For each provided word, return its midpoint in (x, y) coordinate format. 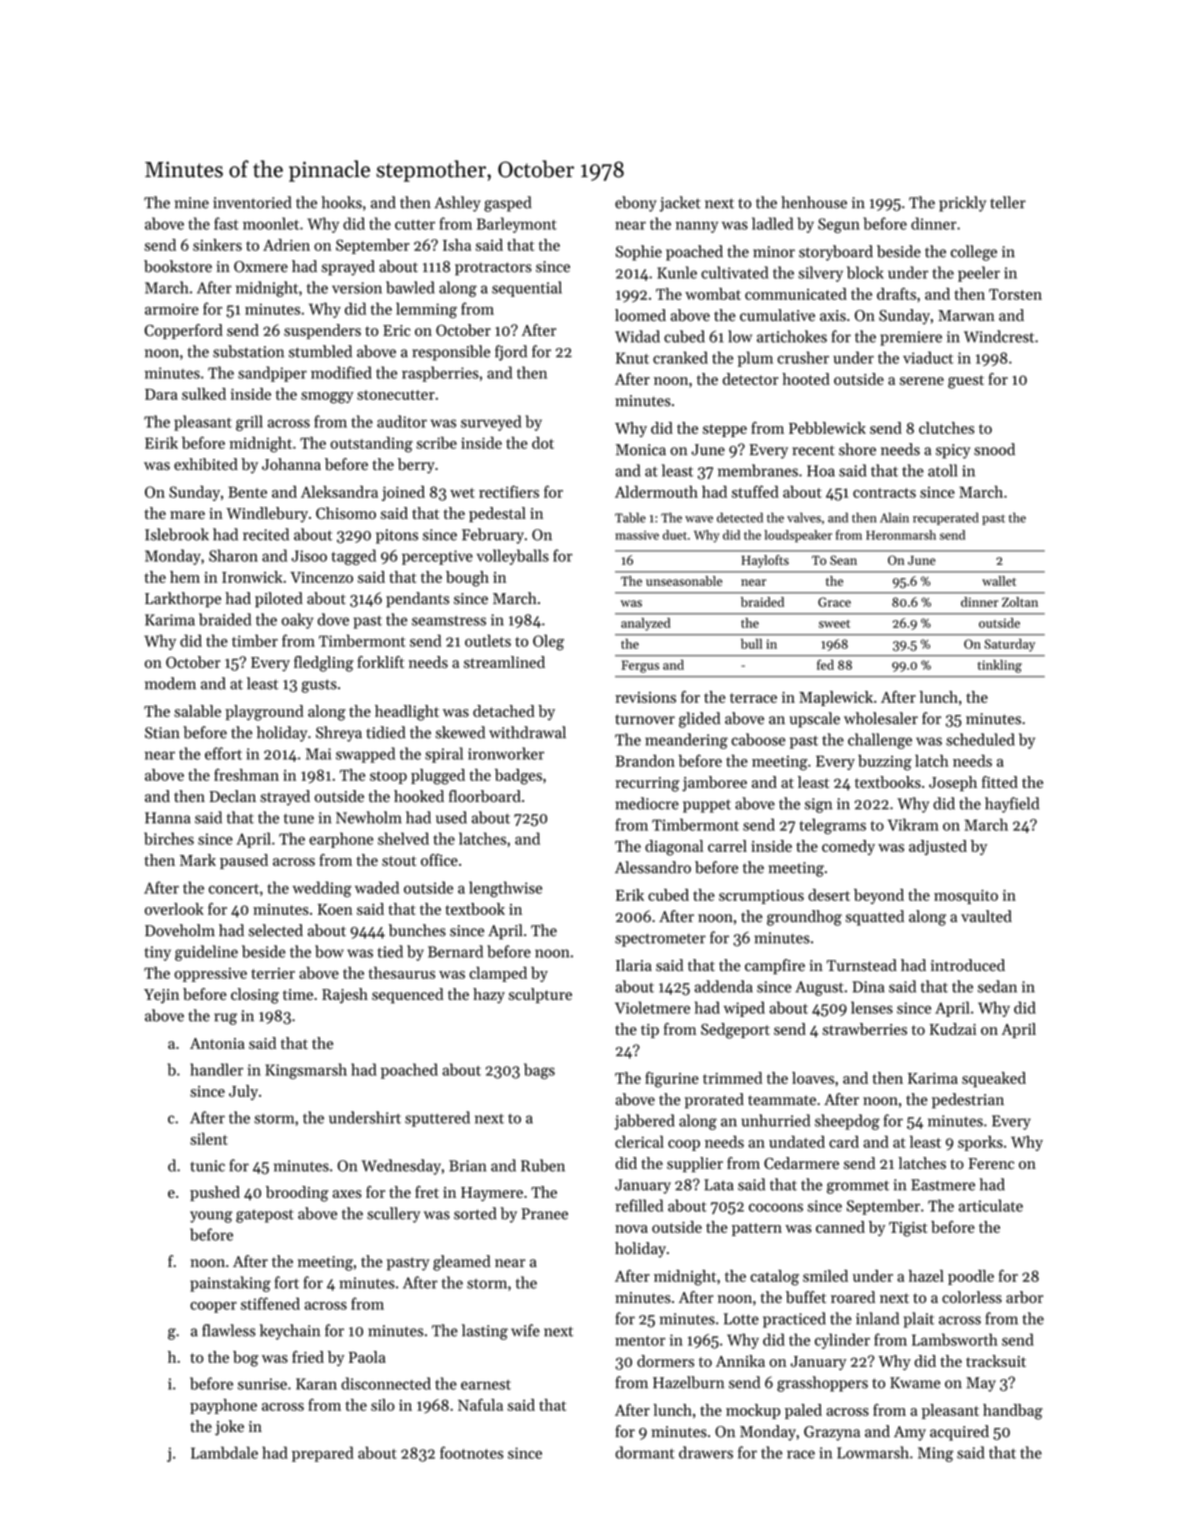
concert (234, 889)
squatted (875, 918)
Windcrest (999, 336)
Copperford (184, 331)
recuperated (946, 518)
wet (462, 493)
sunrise (262, 1384)
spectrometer (660, 940)
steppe (725, 430)
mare (187, 515)
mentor (640, 1341)
